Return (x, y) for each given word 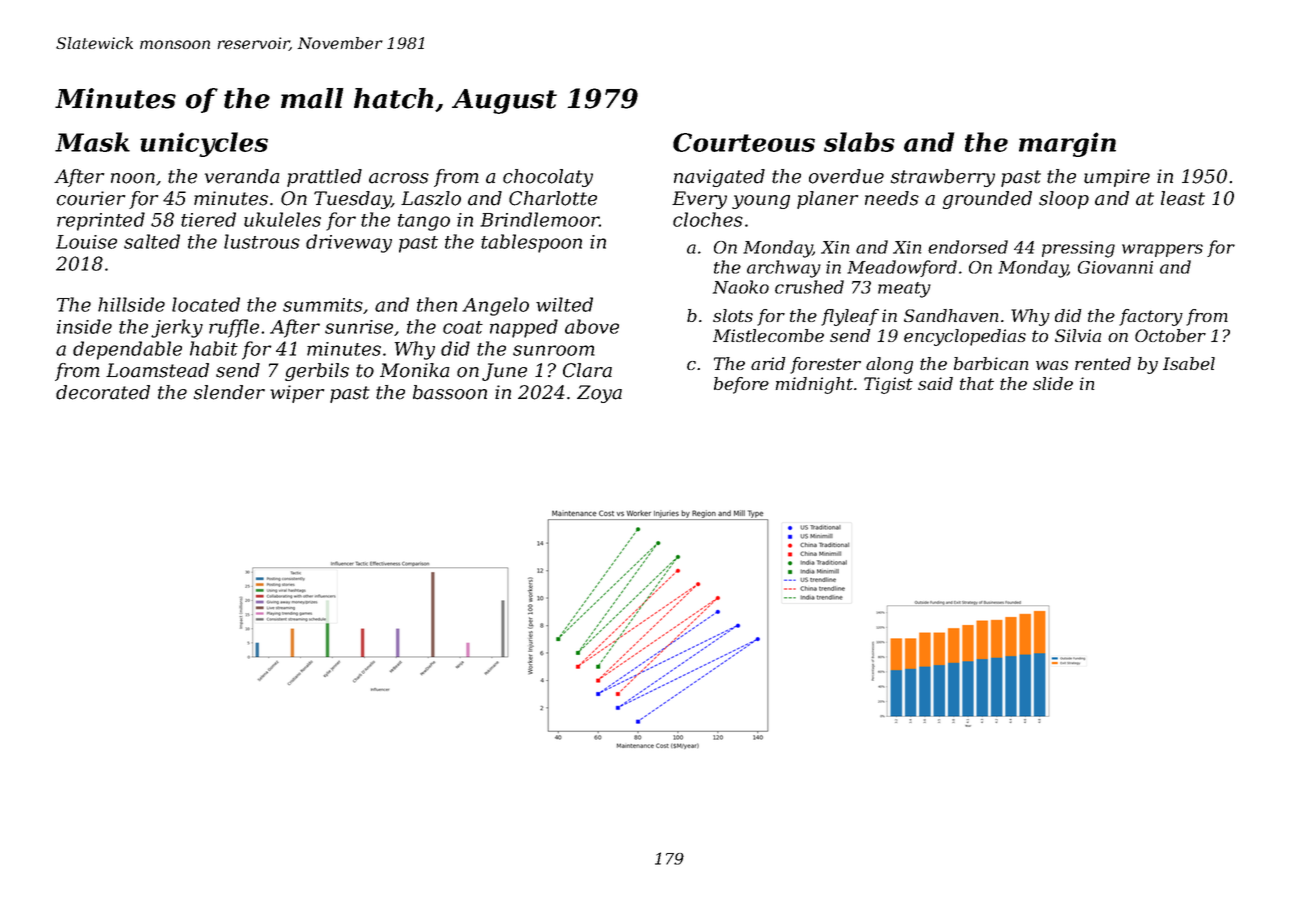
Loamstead (157, 370)
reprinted (101, 221)
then (437, 304)
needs (892, 198)
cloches (708, 219)
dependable (127, 350)
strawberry (943, 178)
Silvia (1078, 335)
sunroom (554, 350)
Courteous (744, 142)
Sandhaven (951, 315)
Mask (92, 142)
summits (323, 305)
